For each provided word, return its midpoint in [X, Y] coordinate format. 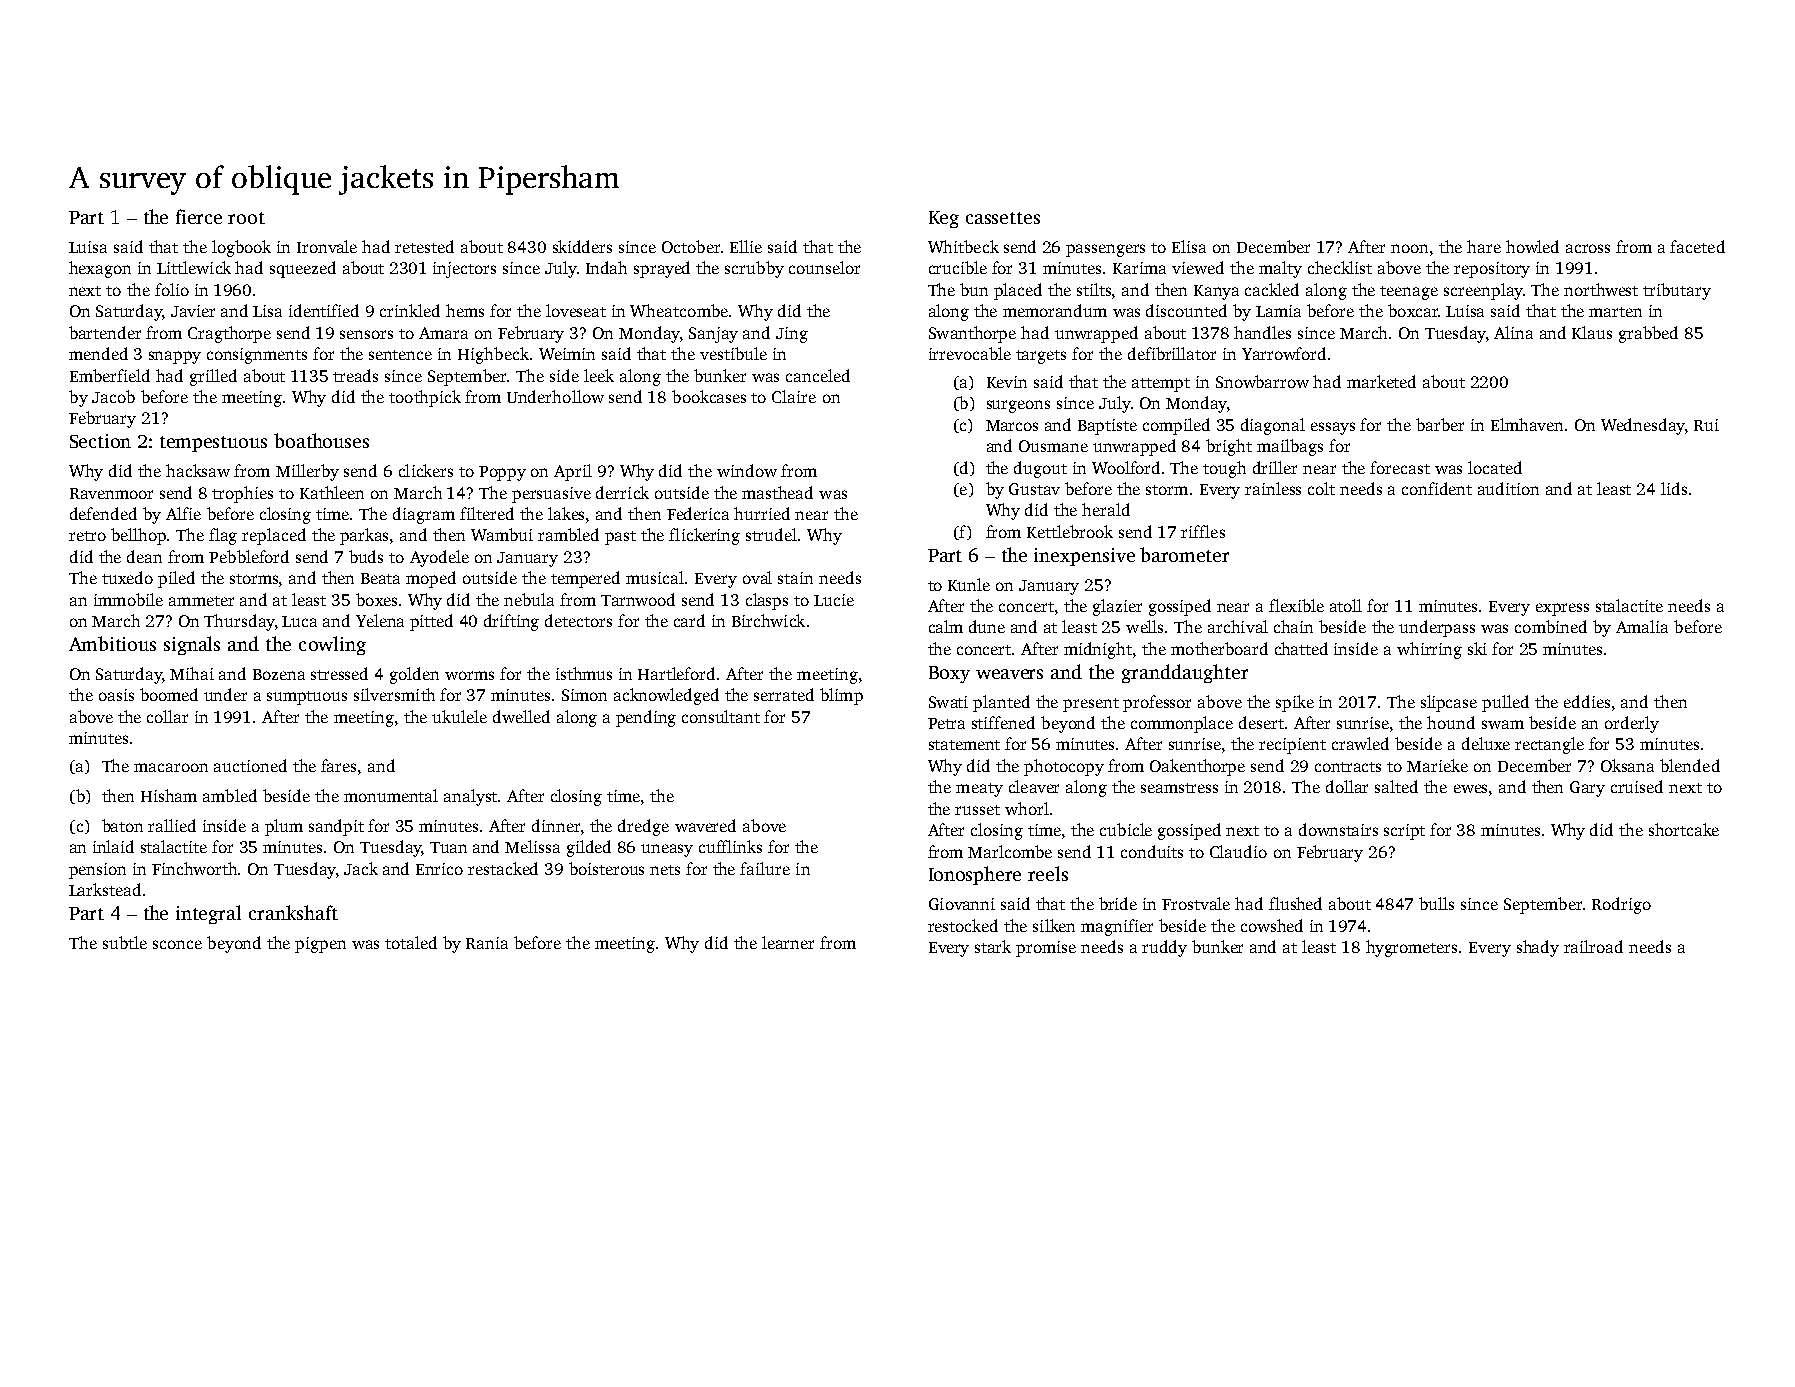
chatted [1301, 648]
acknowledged [666, 696]
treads [355, 375]
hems [465, 310]
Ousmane [1053, 446]
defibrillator [1172, 353]
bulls [1436, 903]
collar [167, 716]
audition [1508, 488]
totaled [411, 942]
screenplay [1483, 291]
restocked [963, 925]
